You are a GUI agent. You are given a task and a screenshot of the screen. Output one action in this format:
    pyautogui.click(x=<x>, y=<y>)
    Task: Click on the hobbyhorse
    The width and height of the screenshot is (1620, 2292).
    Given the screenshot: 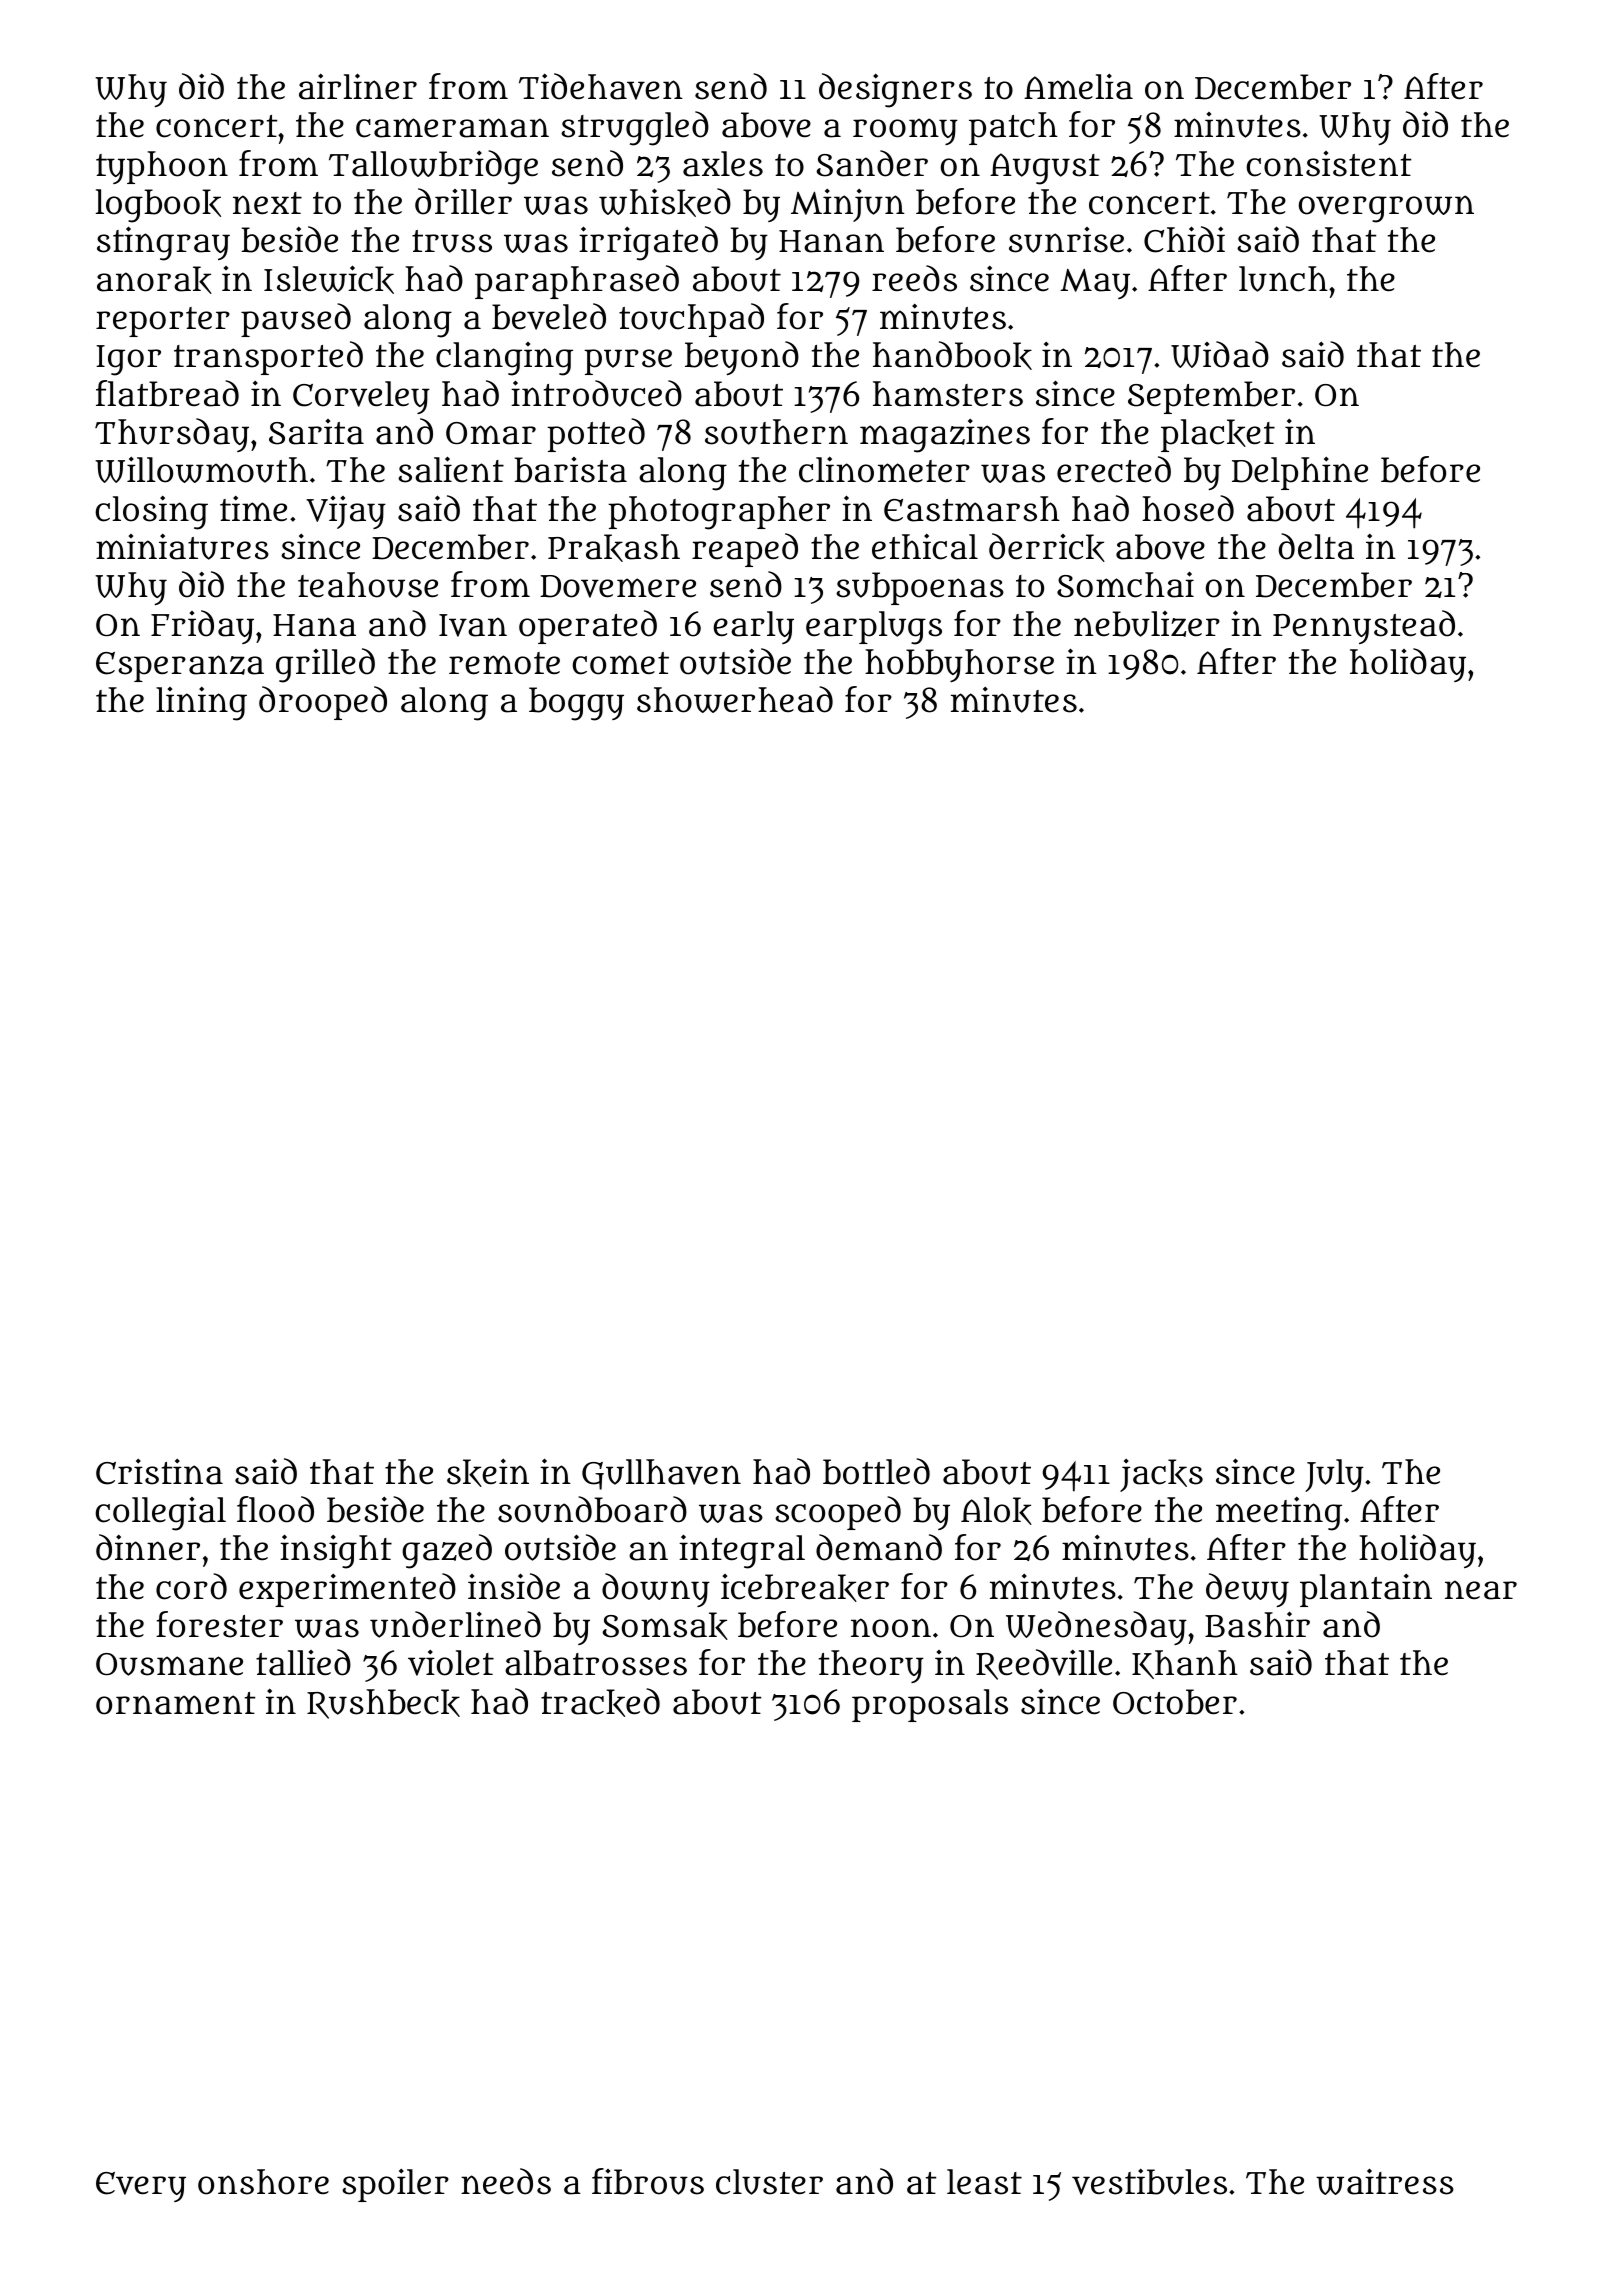 What is the action you would take?
    pyautogui.click(x=959, y=665)
